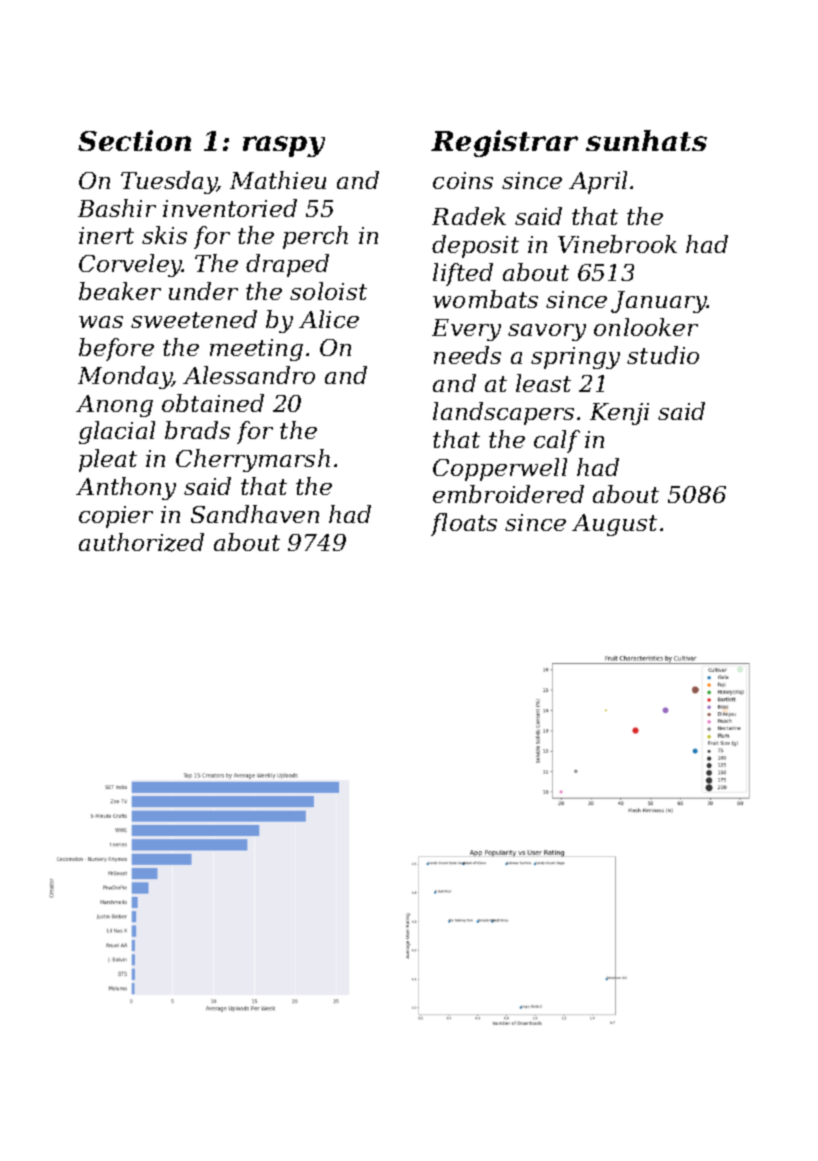 The width and height of the screenshot is (818, 1161). Describe the element at coordinates (134, 140) in the screenshot. I see `Section` at that location.
